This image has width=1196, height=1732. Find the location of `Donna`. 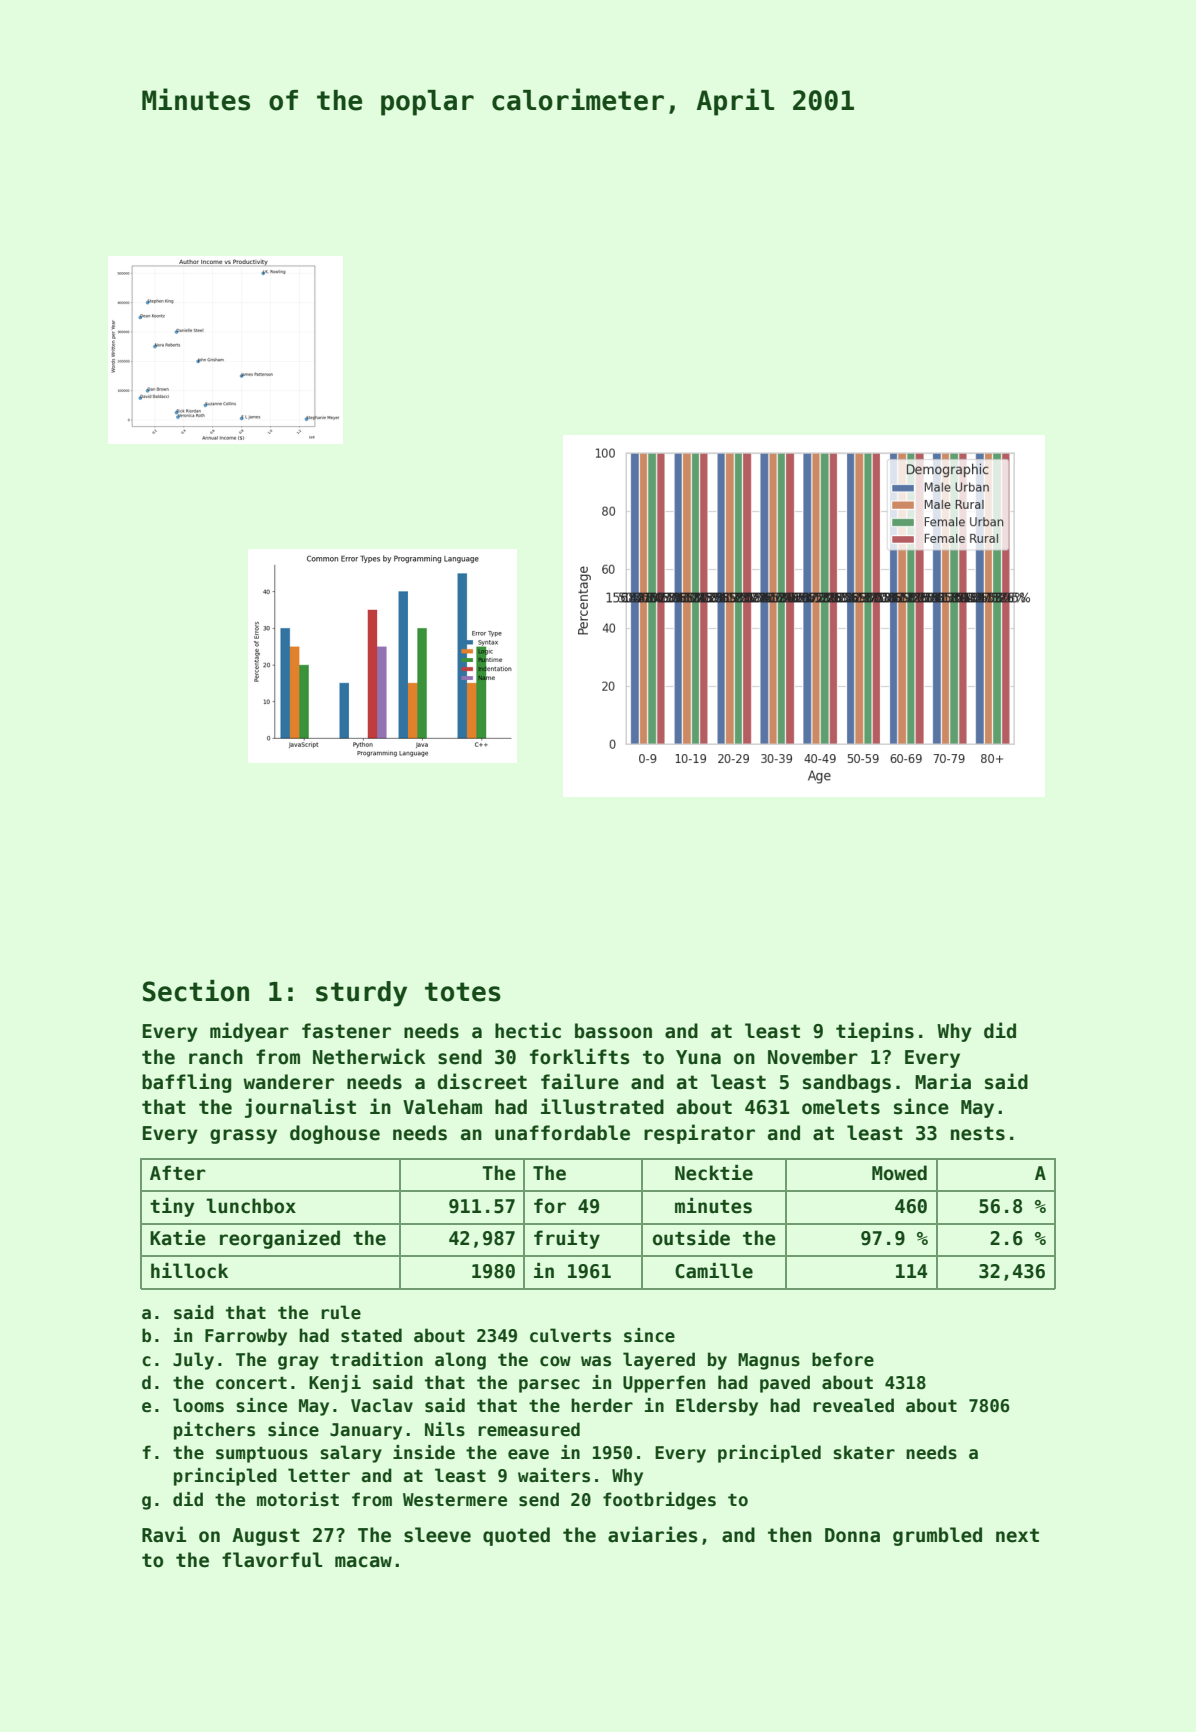

Donna is located at coordinates (852, 1535).
